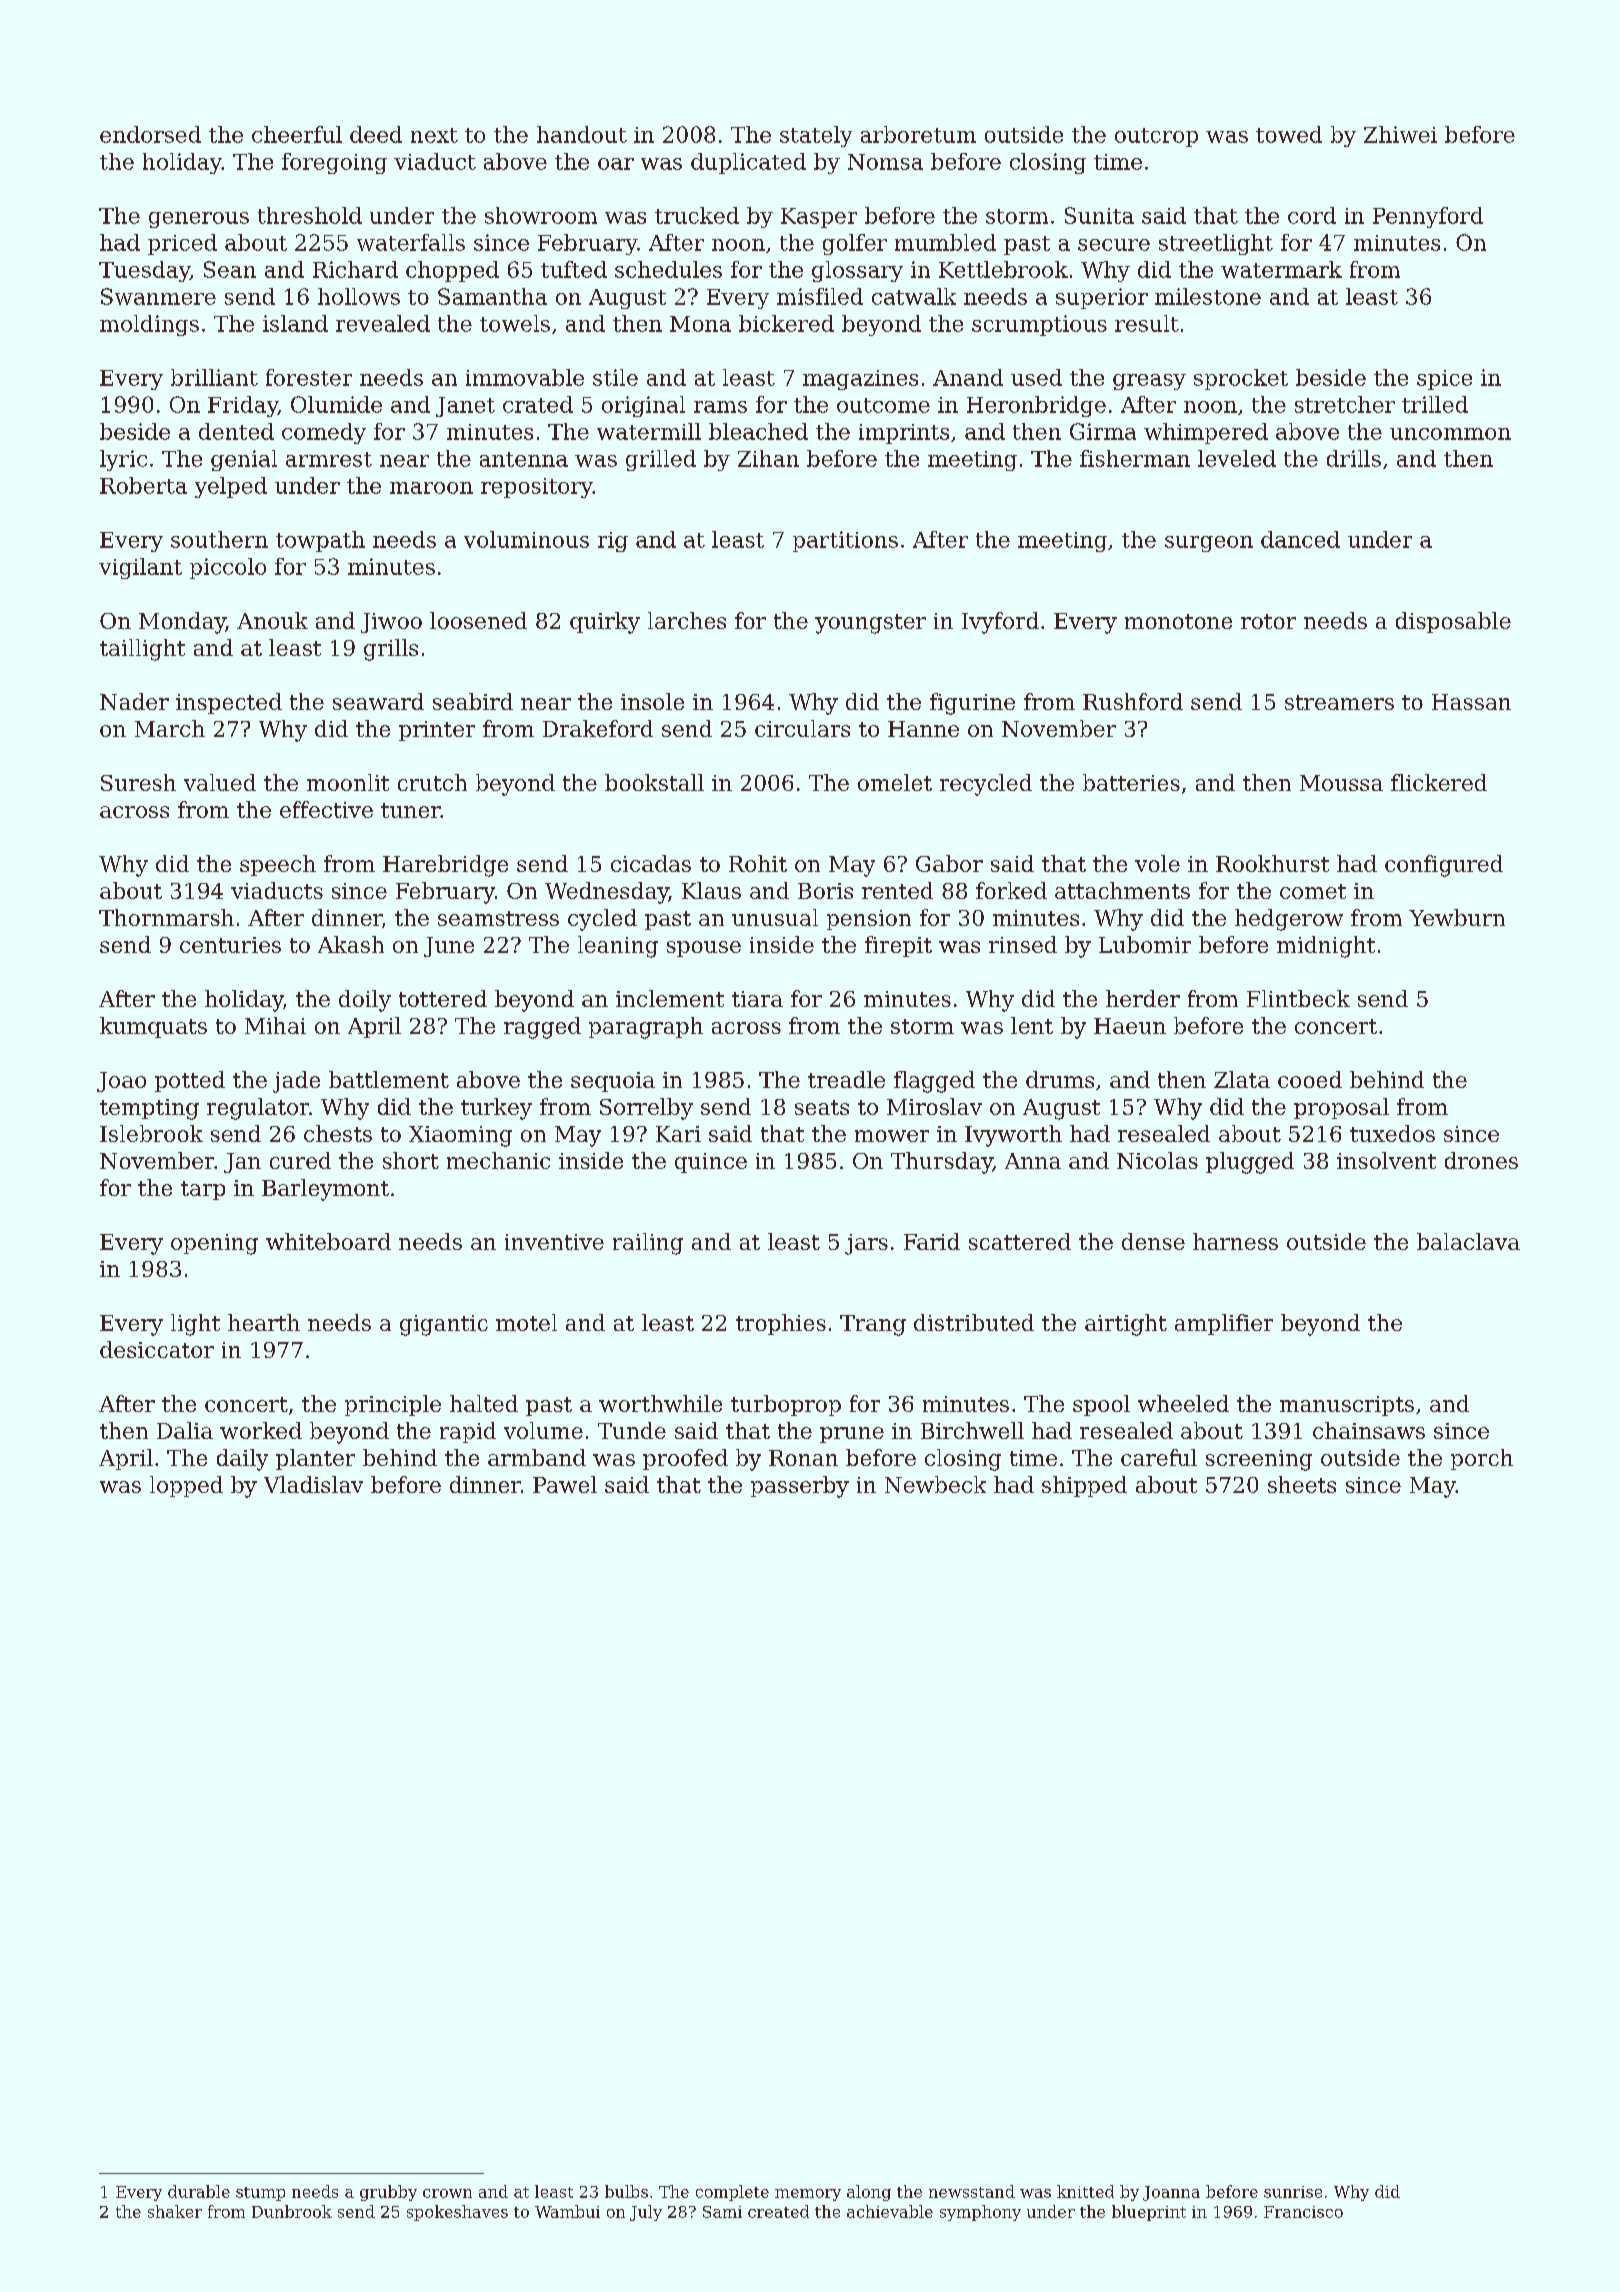 This document has width=1620, height=2292. What do you see at coordinates (121, 1082) in the document?
I see `Joao` at bounding box center [121, 1082].
